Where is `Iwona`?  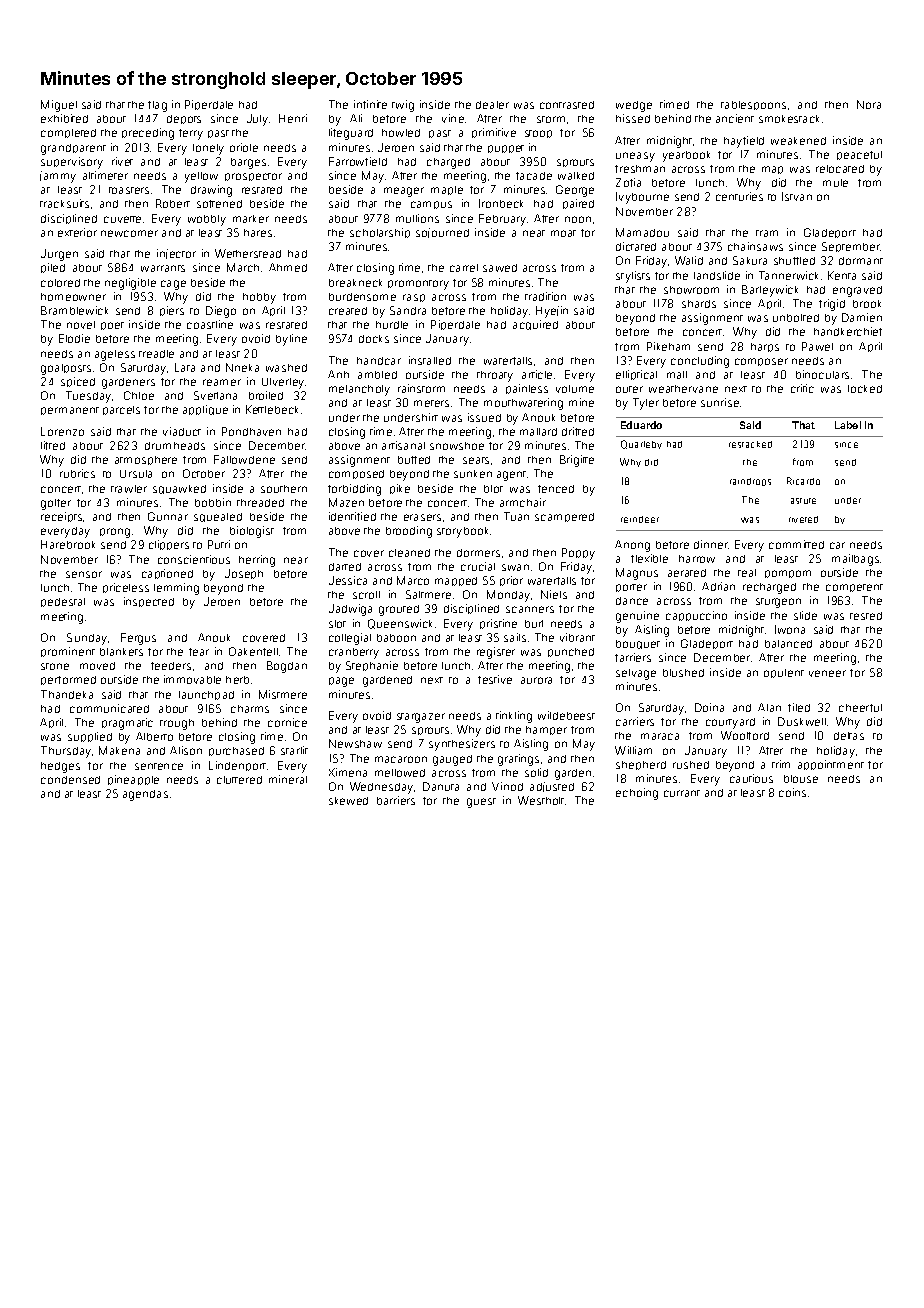
Iwona is located at coordinates (790, 629).
